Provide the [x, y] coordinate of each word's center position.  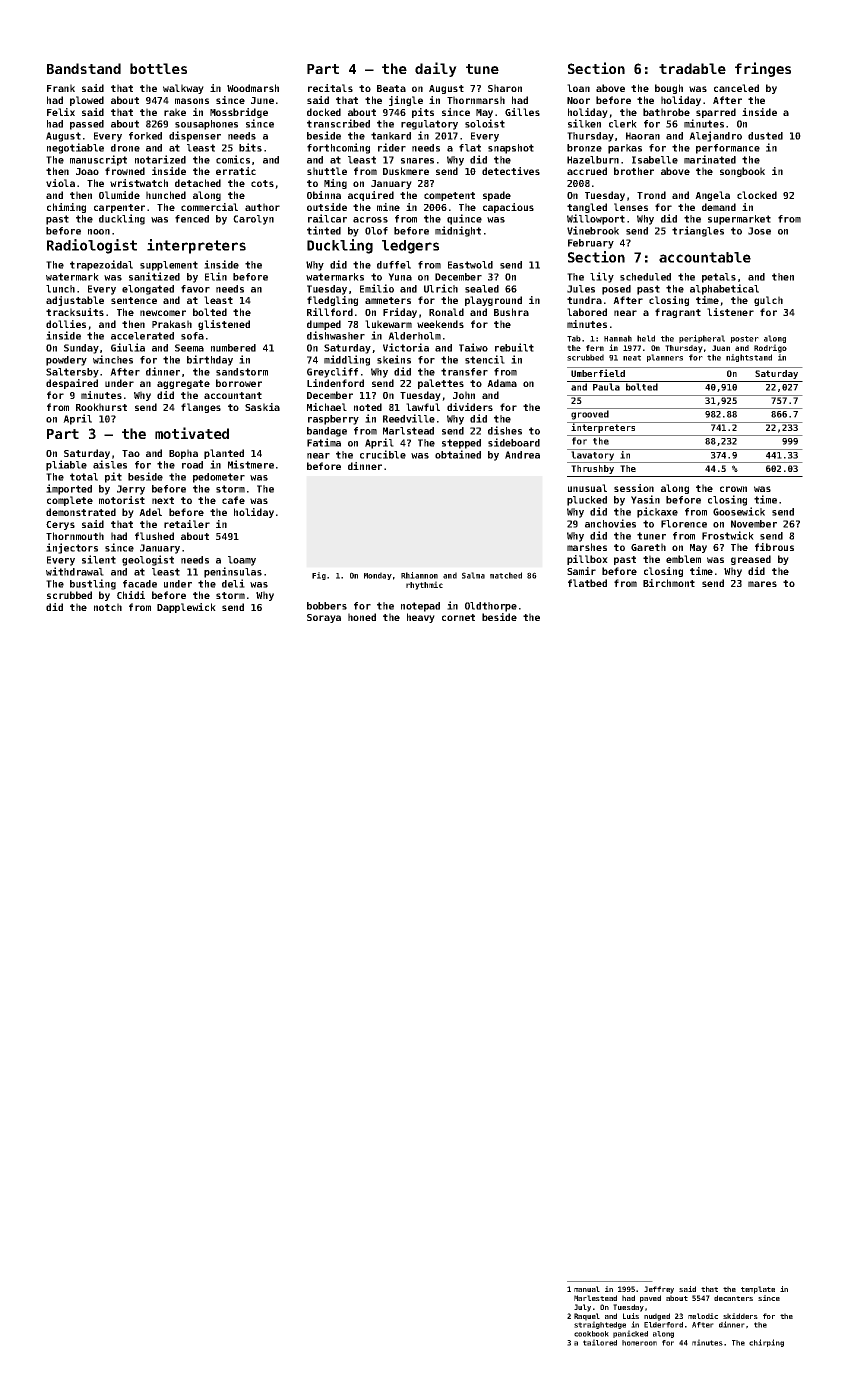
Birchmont [669, 583]
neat [632, 358]
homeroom [639, 1343]
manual [587, 1289]
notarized [160, 159]
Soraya [324, 618]
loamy [242, 561]
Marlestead [595, 1298]
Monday [378, 576]
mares [762, 584]
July [582, 1308]
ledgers [410, 247]
